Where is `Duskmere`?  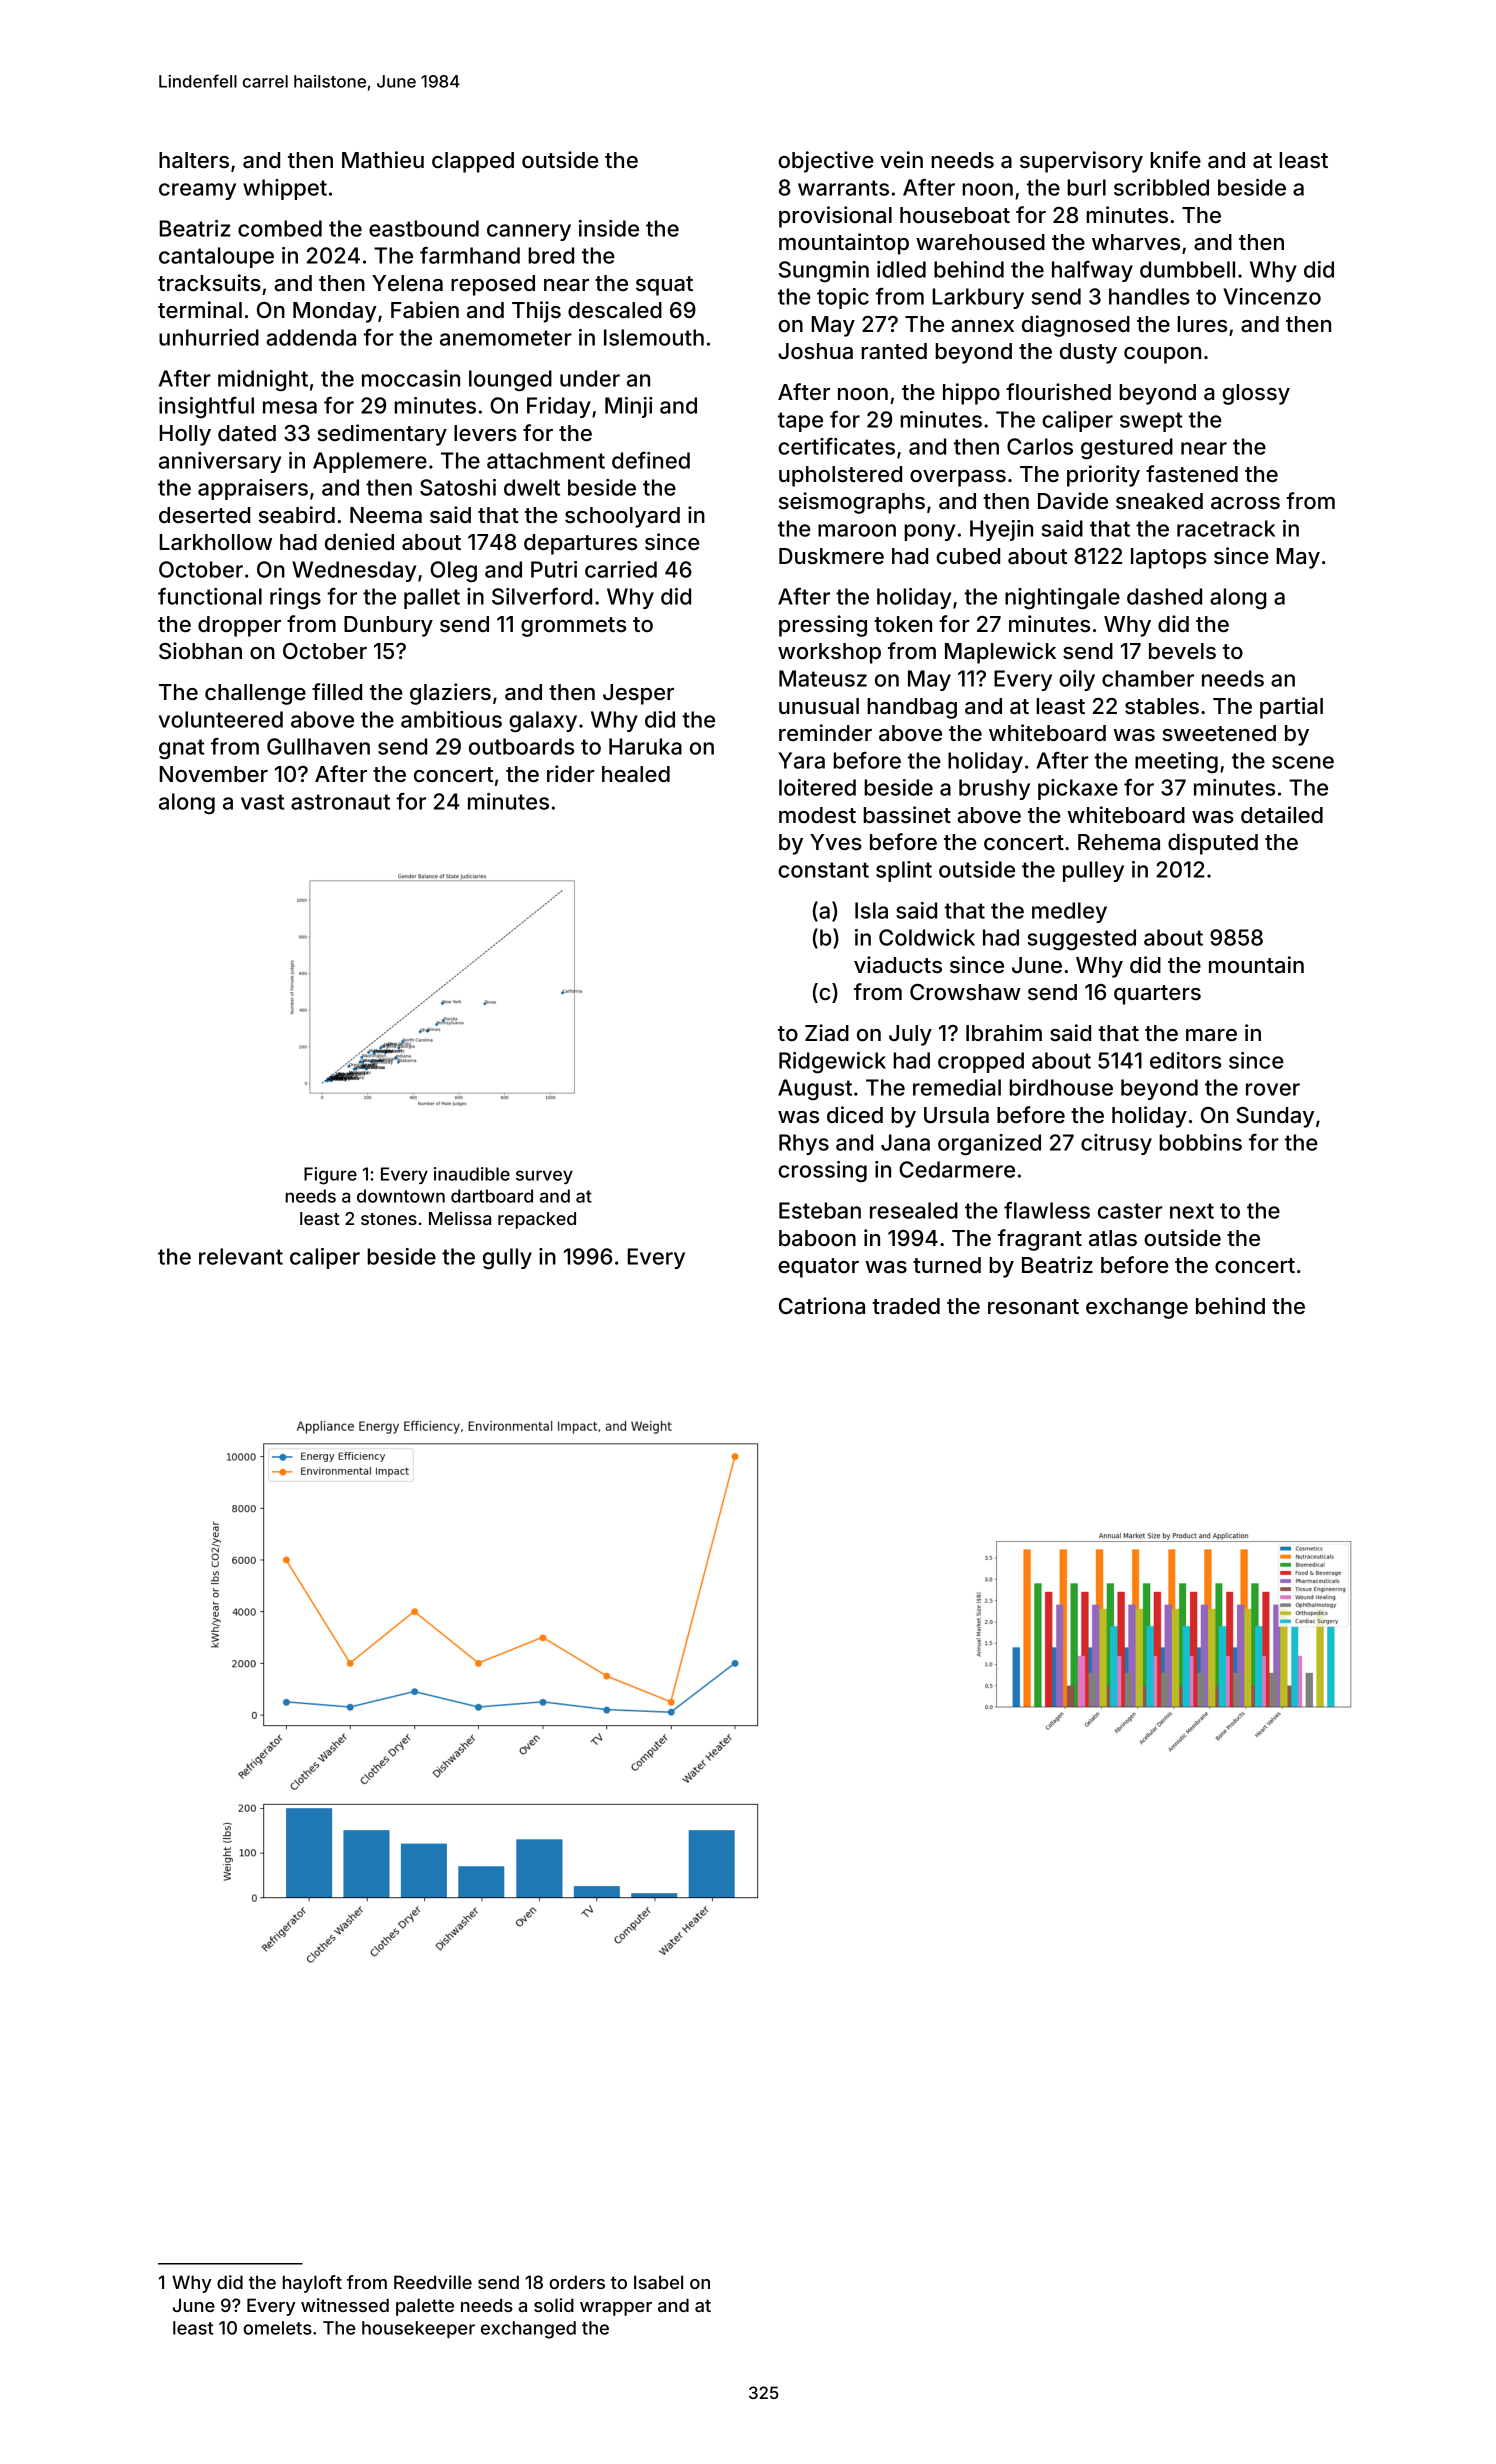
Duskmere is located at coordinates (831, 556).
